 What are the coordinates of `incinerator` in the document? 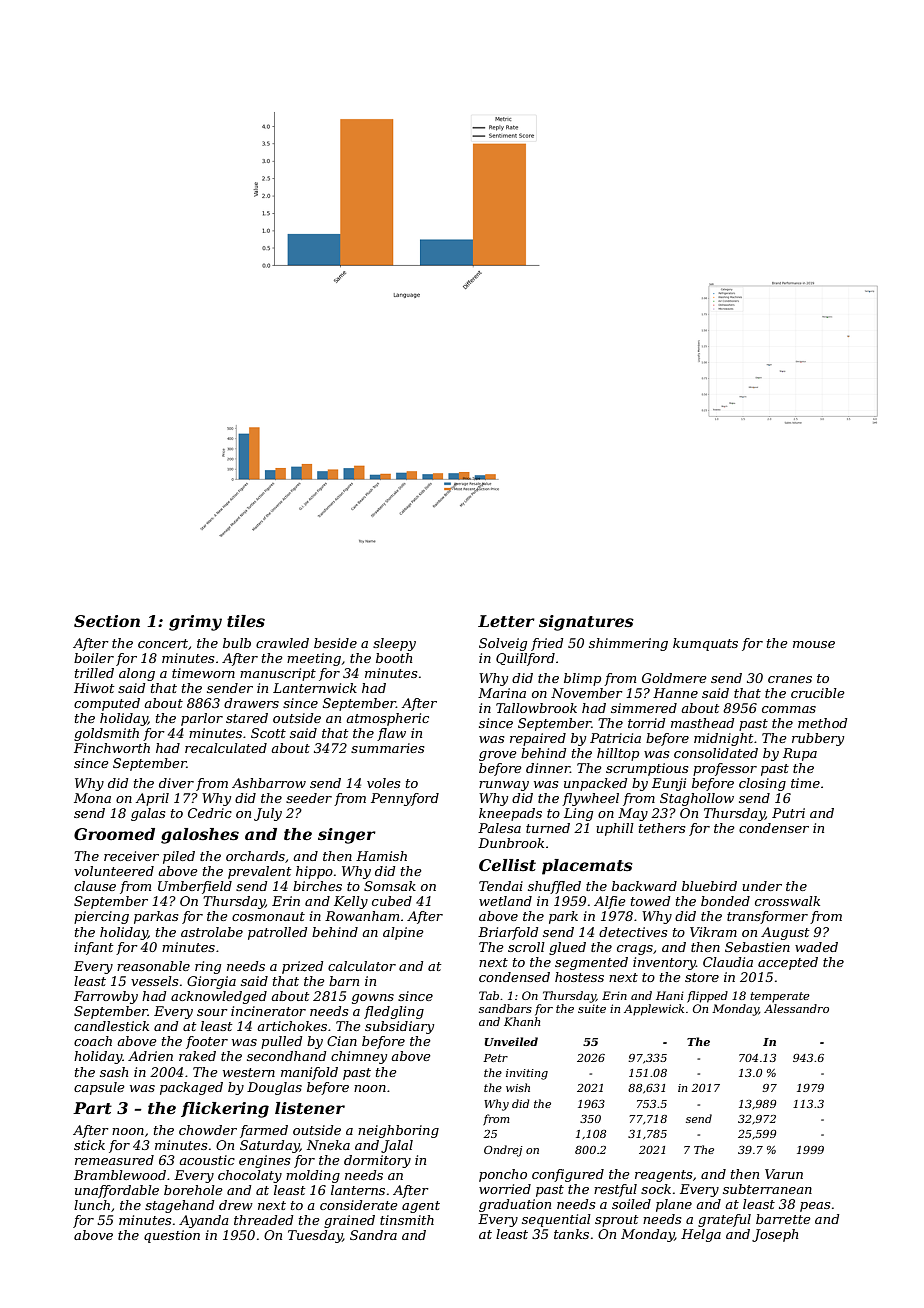 It's located at (268, 1011).
